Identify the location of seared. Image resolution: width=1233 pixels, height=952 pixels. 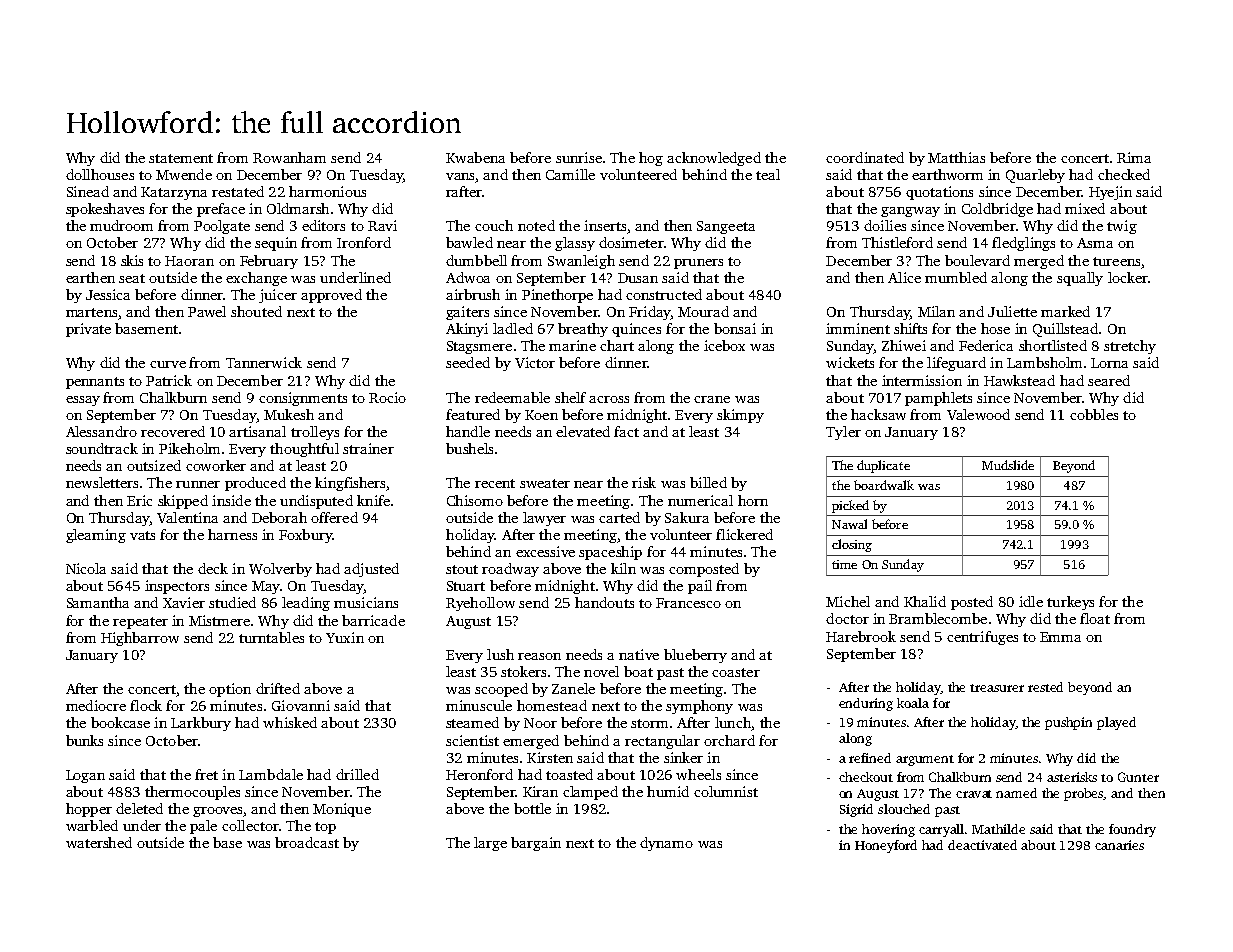
(1109, 380).
